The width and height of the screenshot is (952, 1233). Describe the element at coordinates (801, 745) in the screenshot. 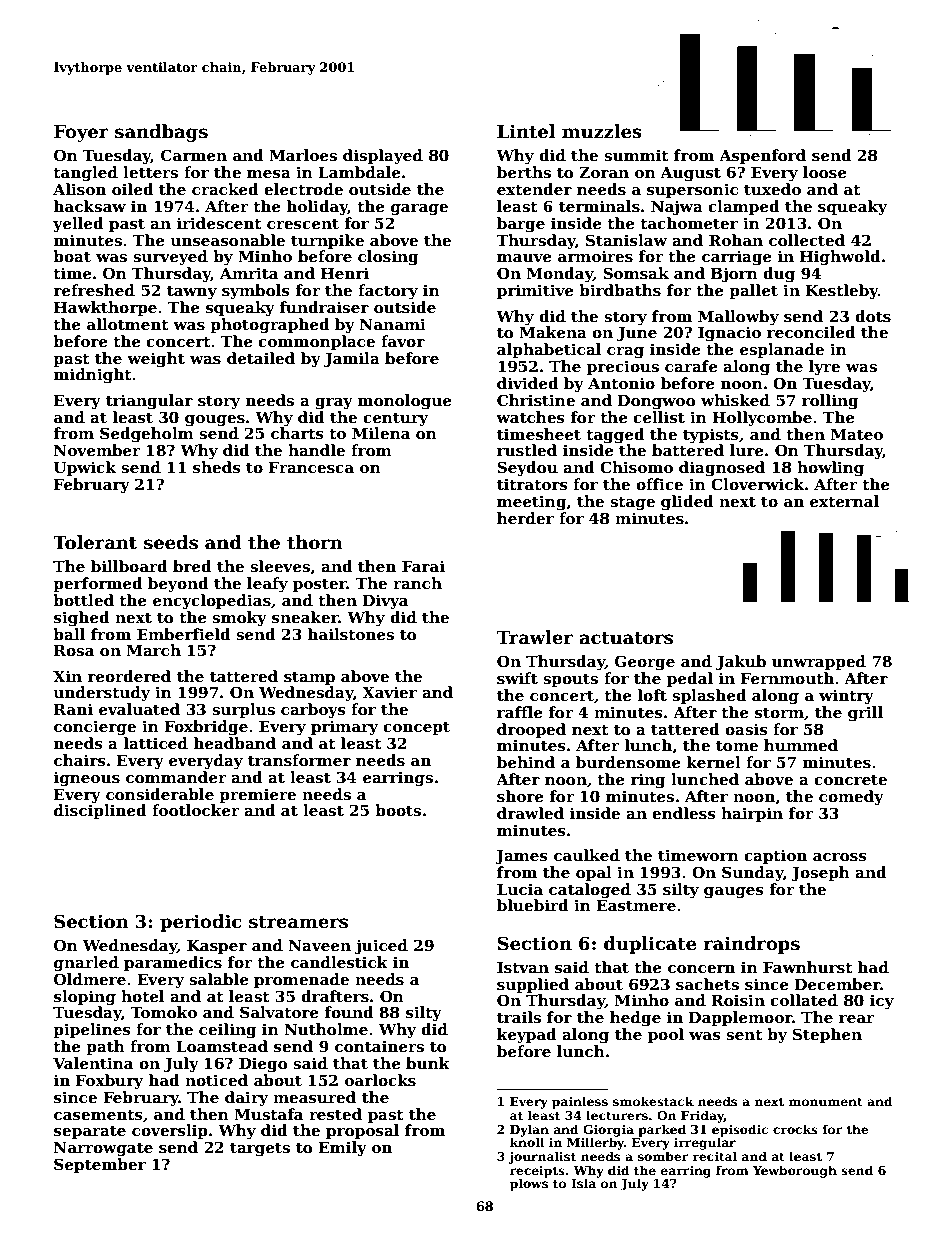

I see `hummed` at that location.
